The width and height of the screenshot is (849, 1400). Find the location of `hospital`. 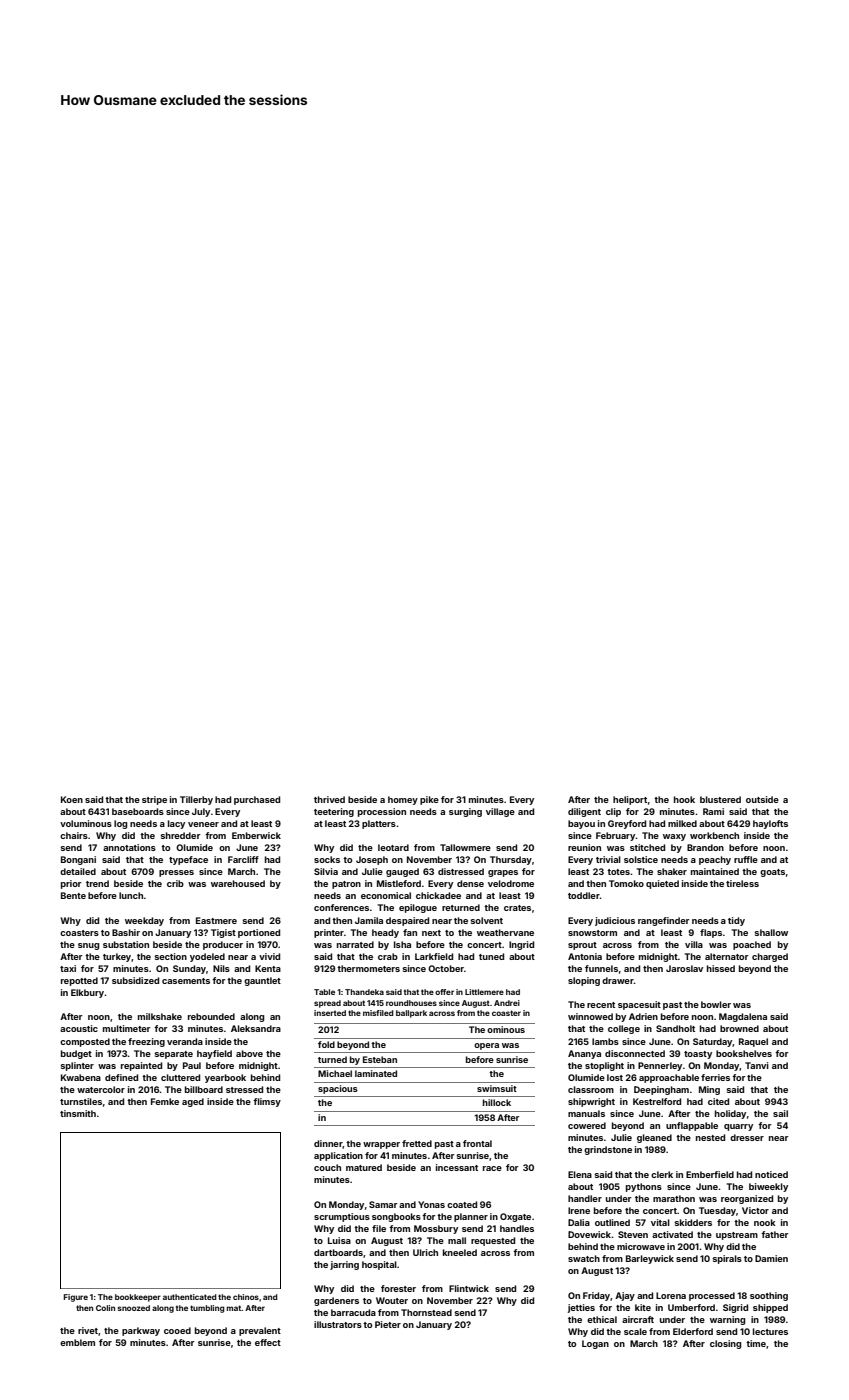

hospital is located at coordinates (379, 1265).
